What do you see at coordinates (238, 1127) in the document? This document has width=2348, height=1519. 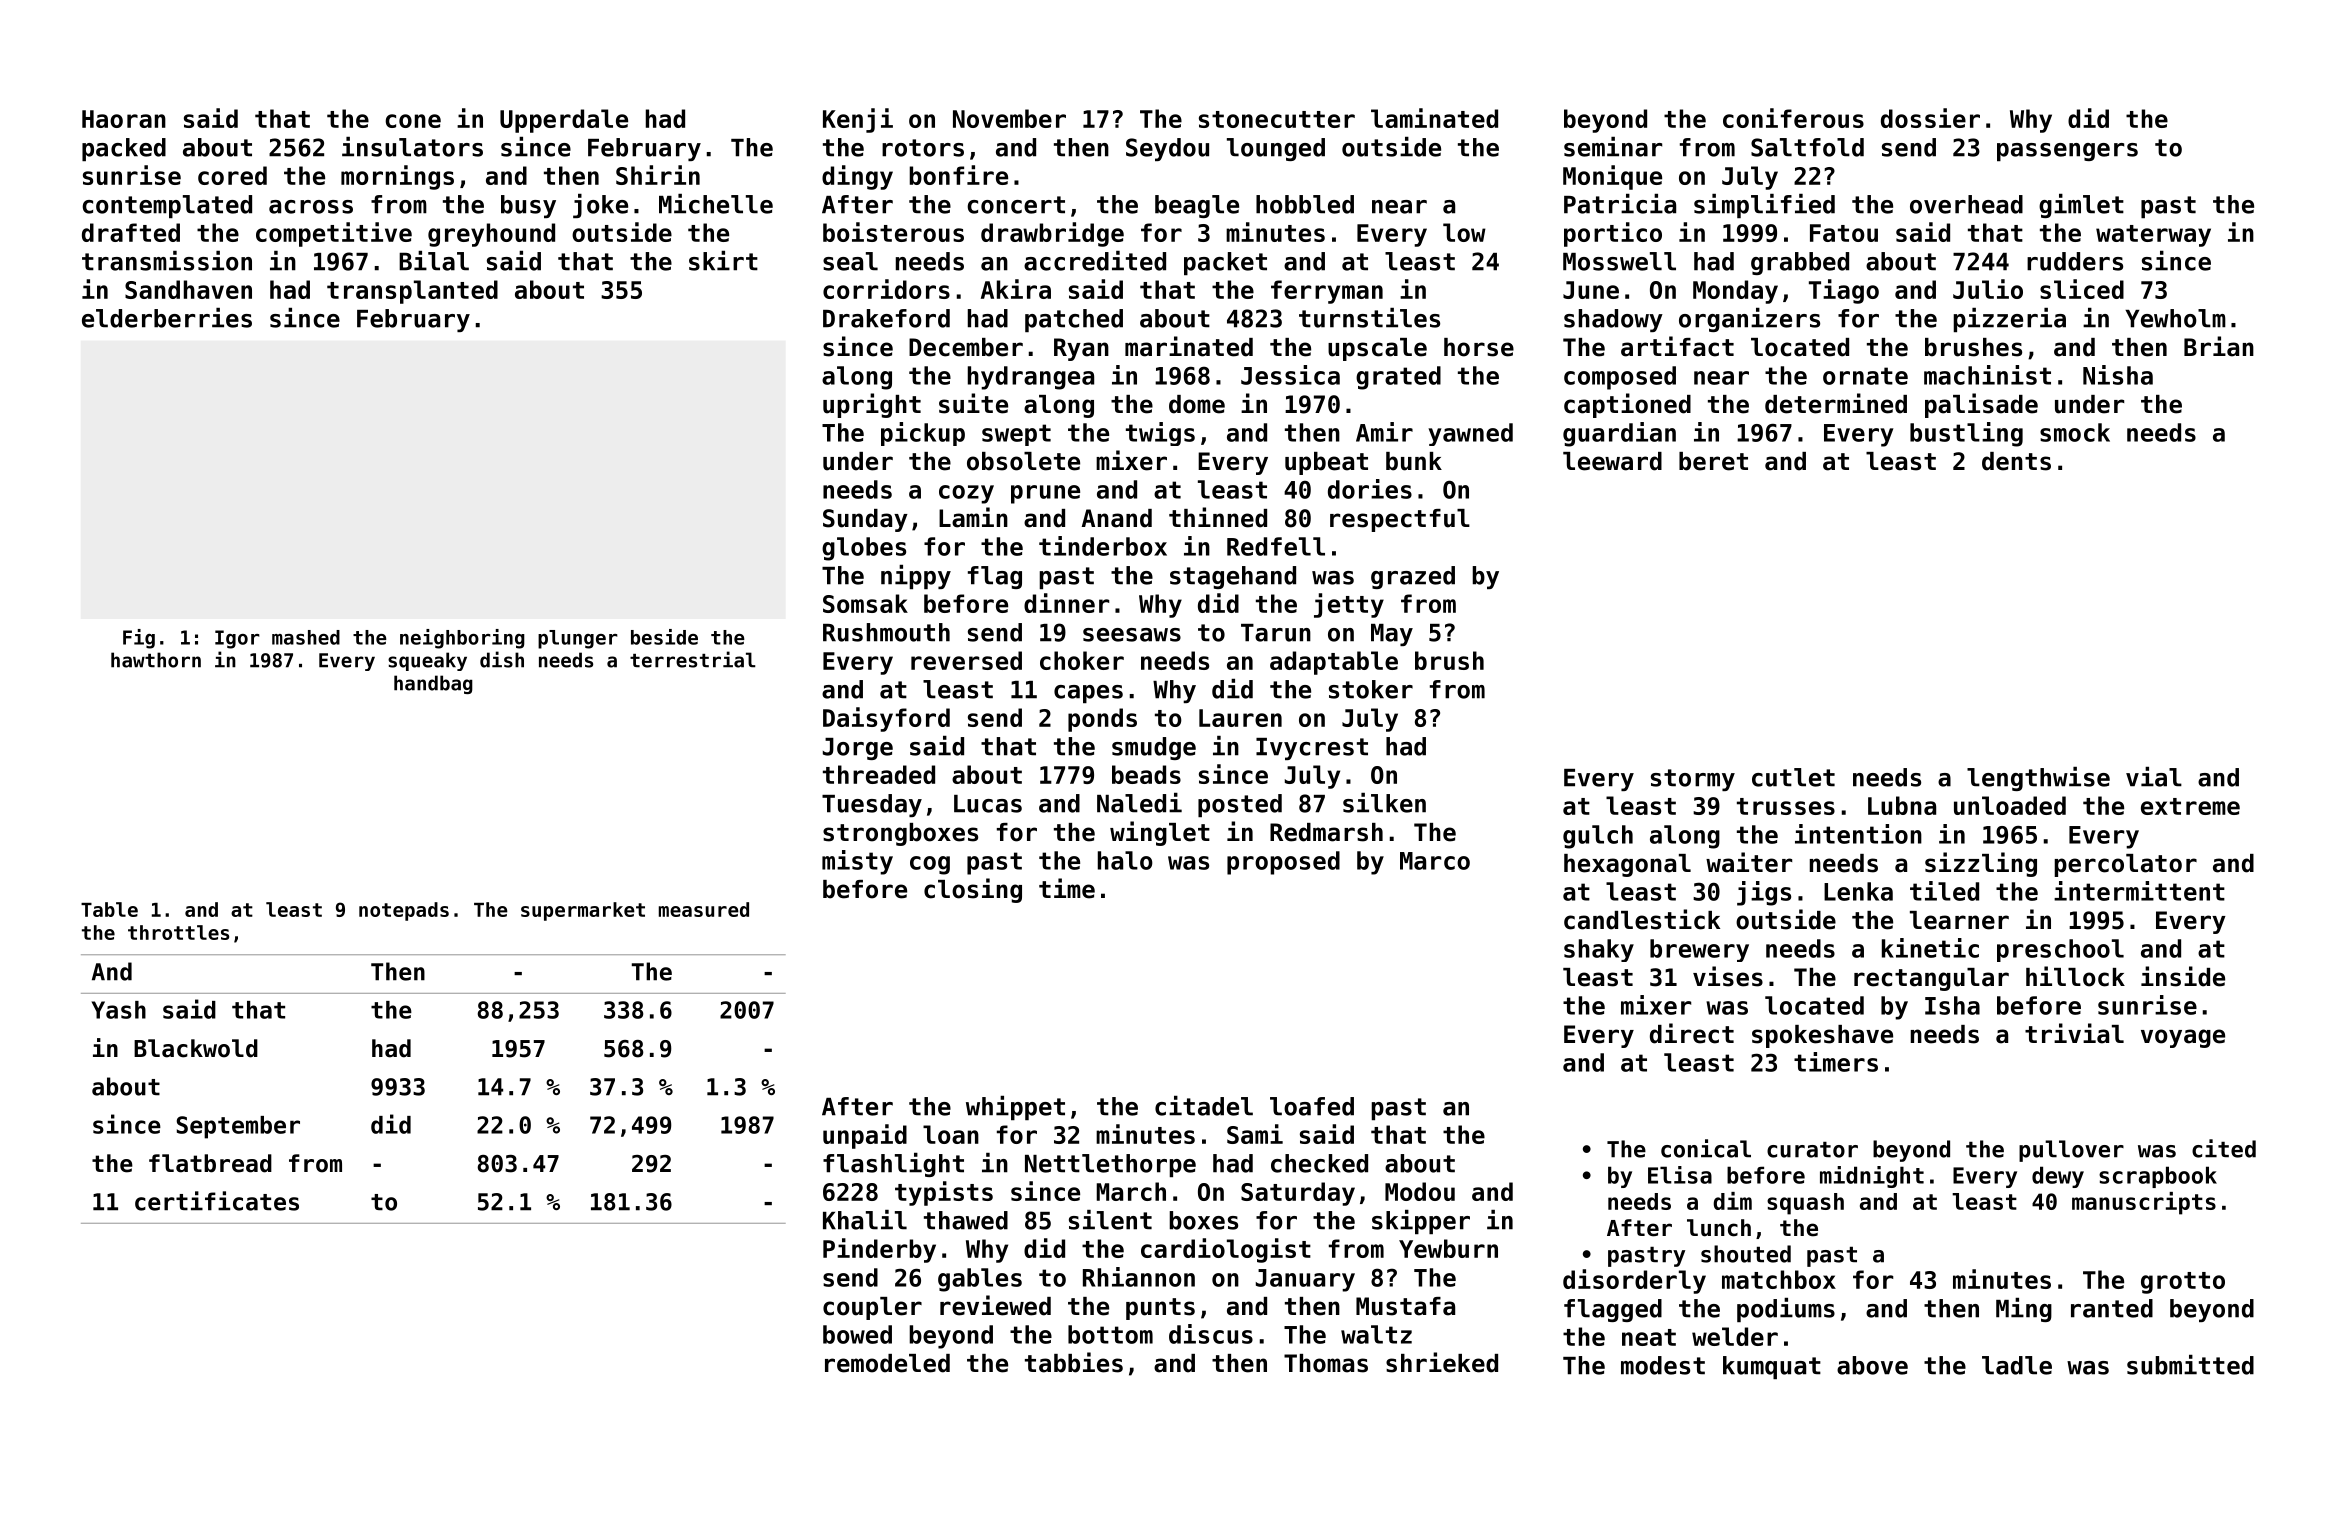 I see `September` at bounding box center [238, 1127].
